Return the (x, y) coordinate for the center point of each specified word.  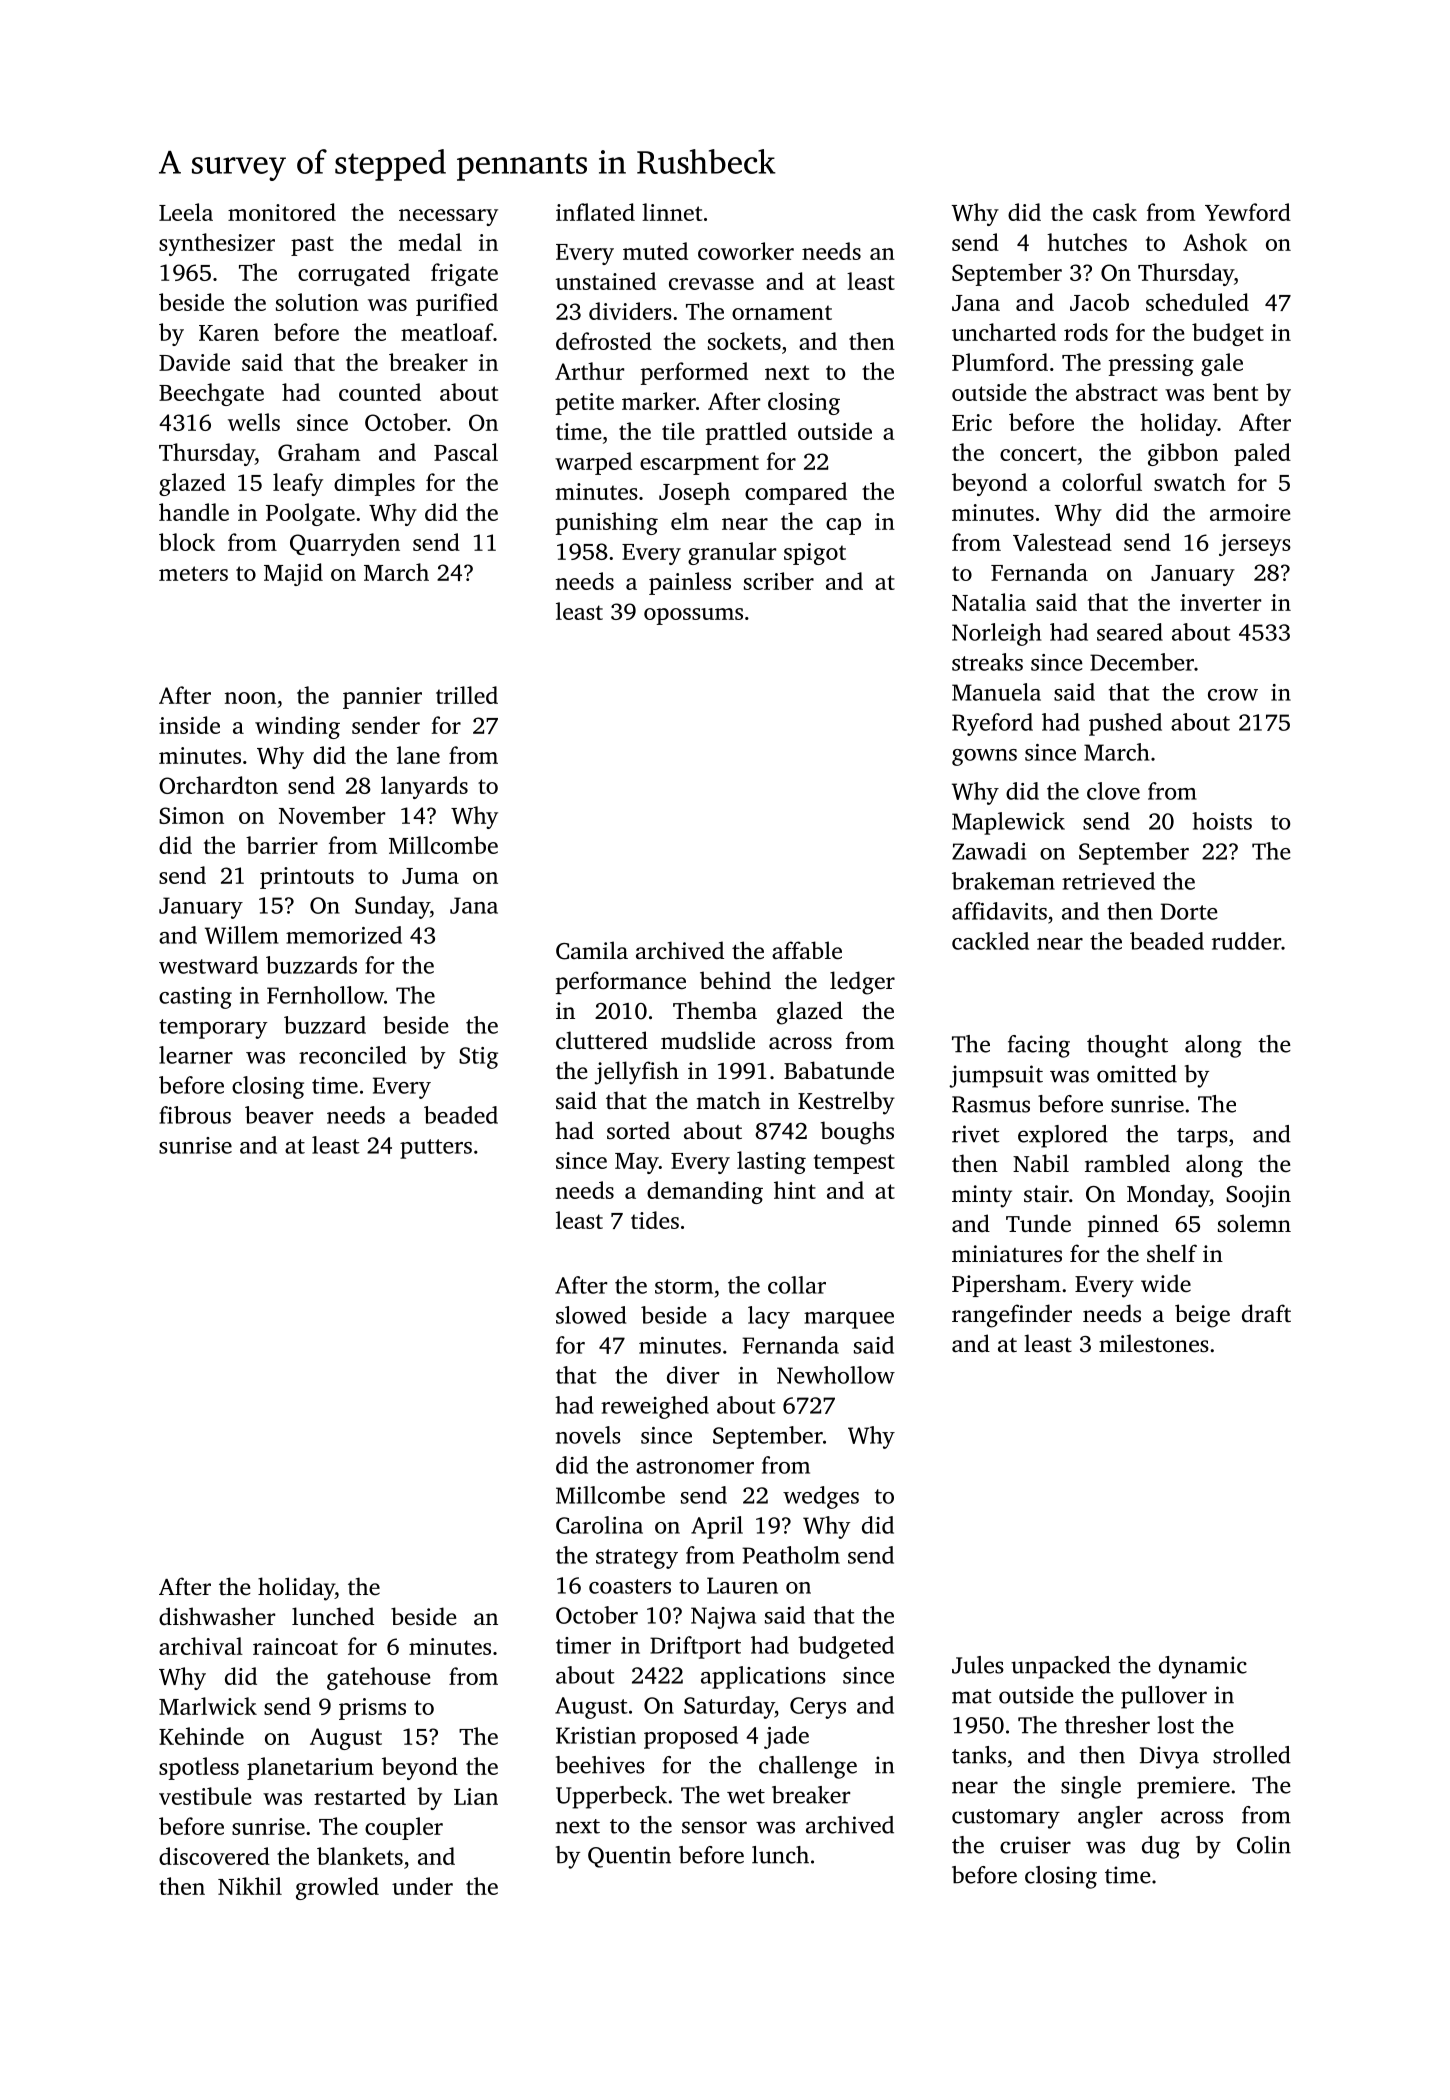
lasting (771, 1162)
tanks (979, 1755)
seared (1130, 632)
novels (588, 1435)
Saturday (729, 1707)
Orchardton (218, 785)
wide (1166, 1283)
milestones (1154, 1343)
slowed (591, 1315)
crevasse (711, 284)
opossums (693, 616)
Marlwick (208, 1706)
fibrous (195, 1115)
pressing (1151, 365)
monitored (282, 212)
